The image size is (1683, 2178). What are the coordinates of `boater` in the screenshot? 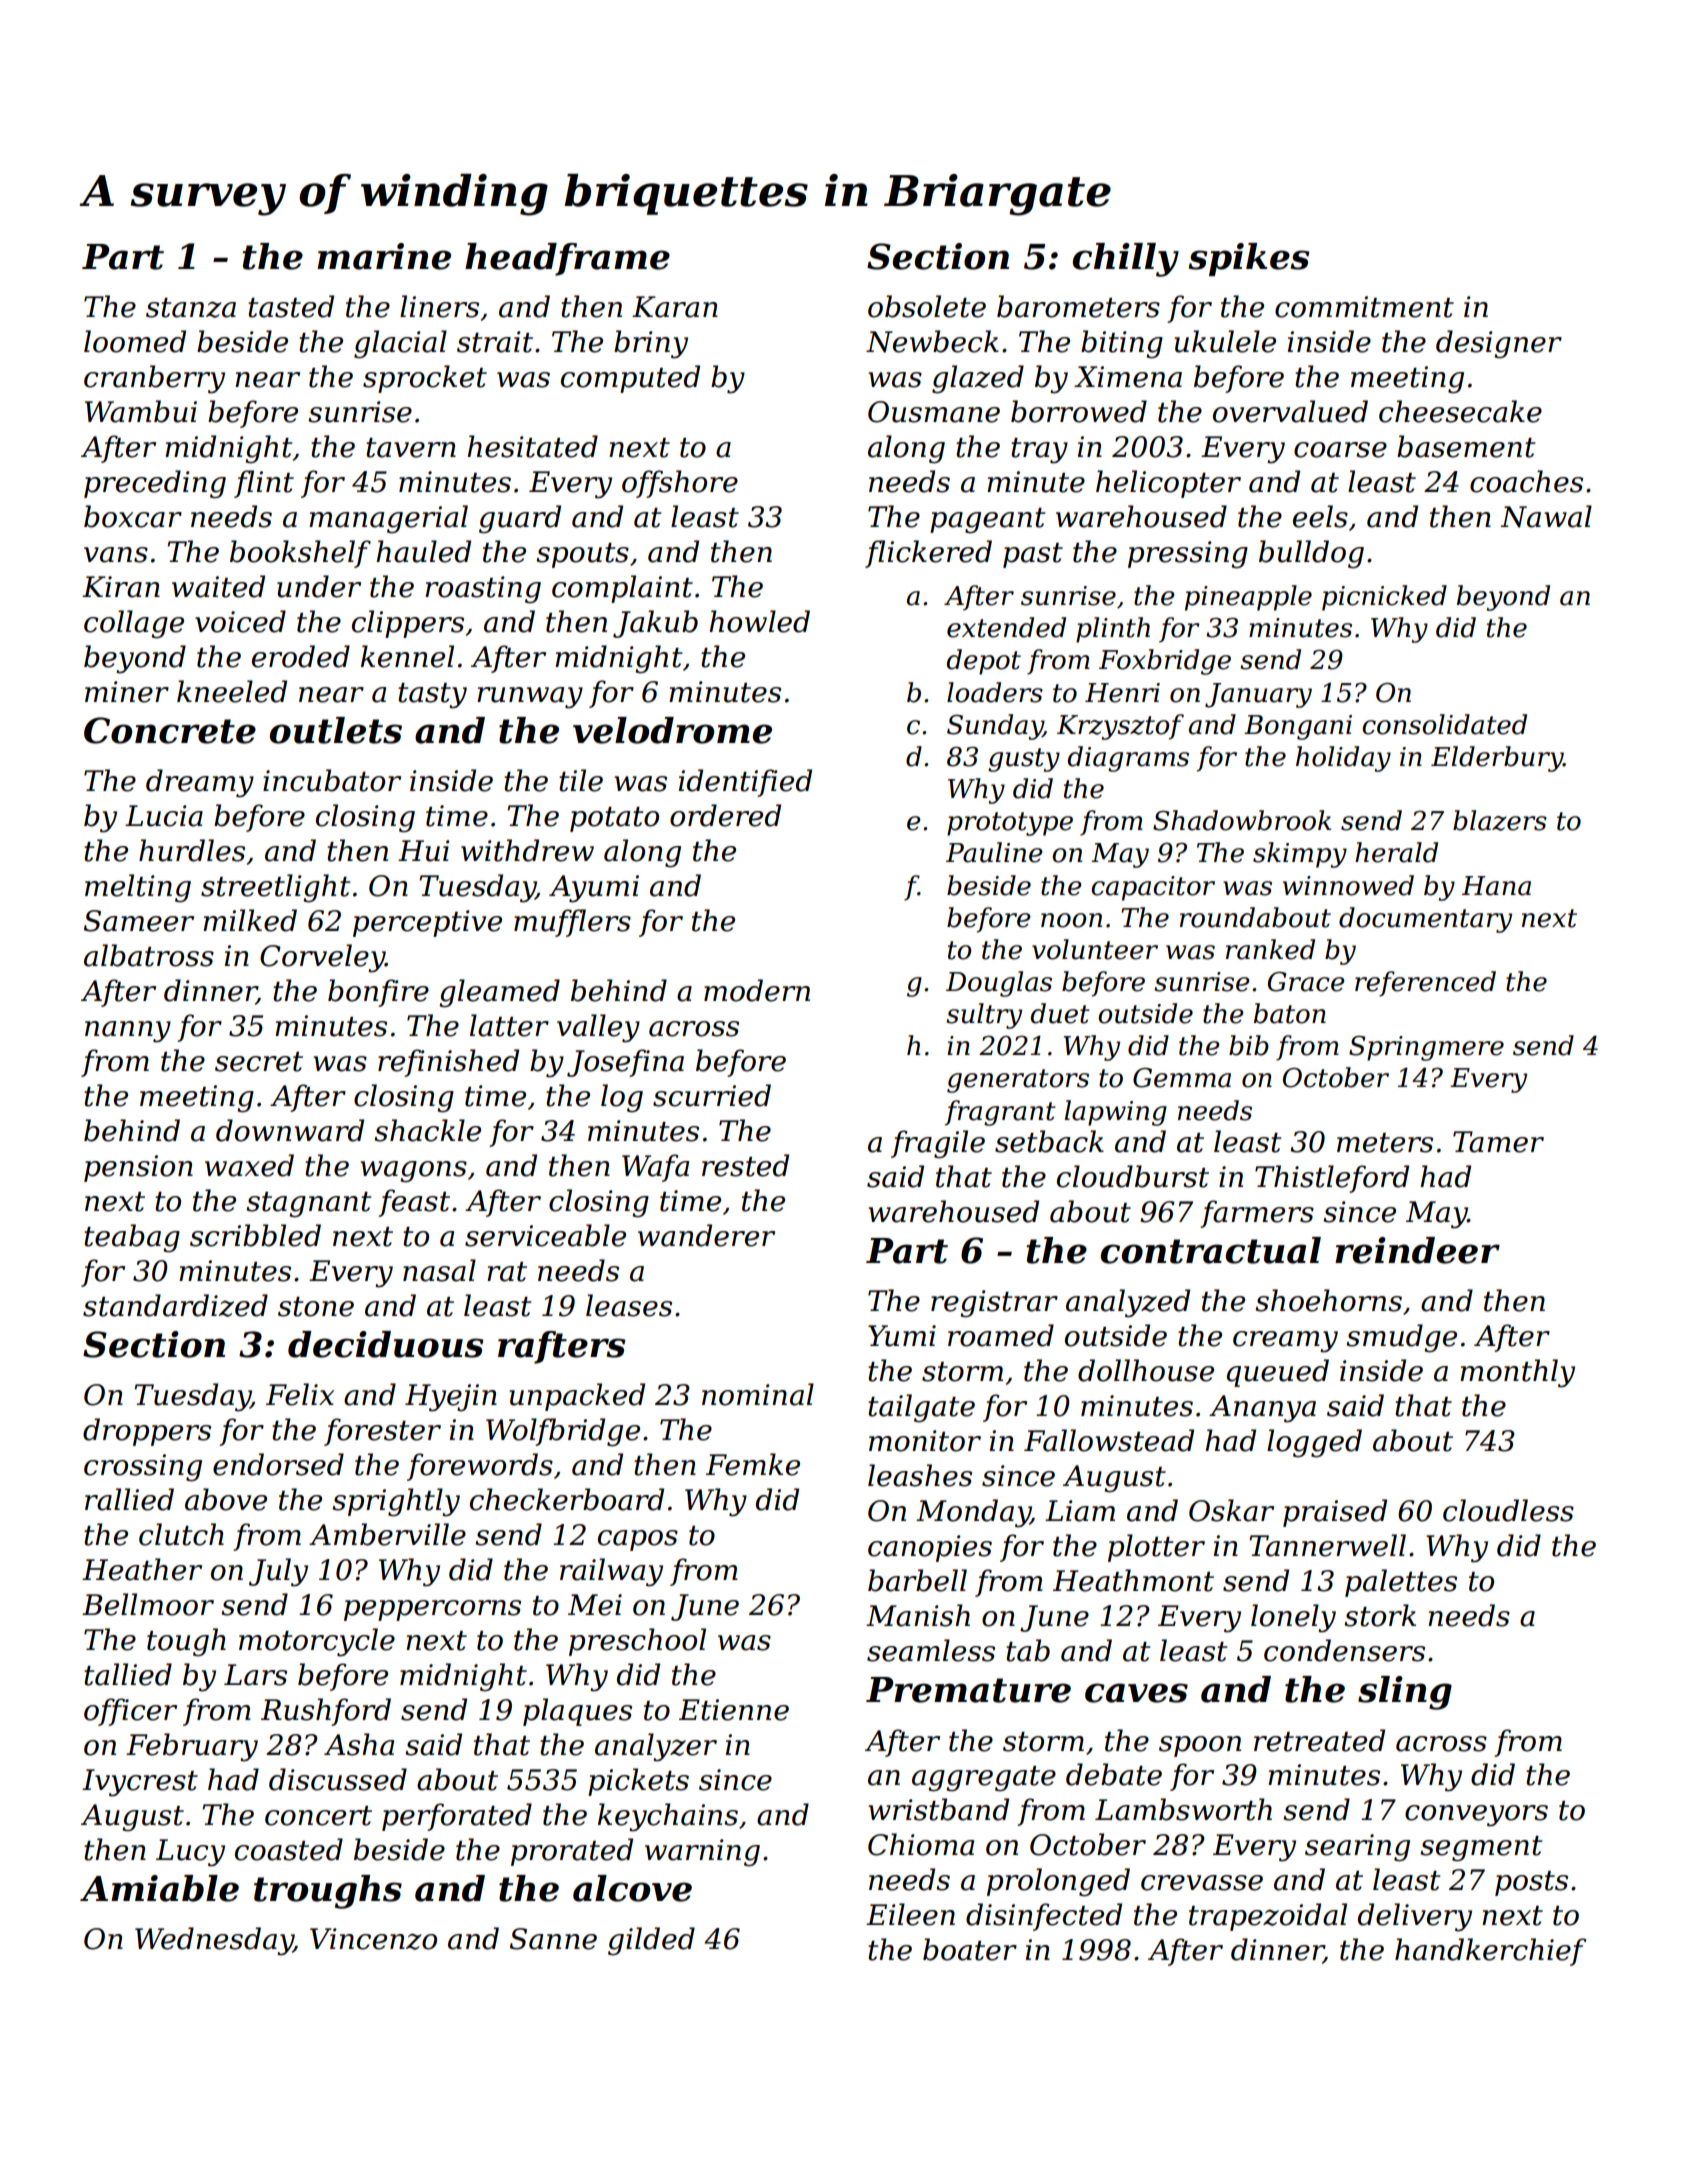 It's located at (970, 1949).
